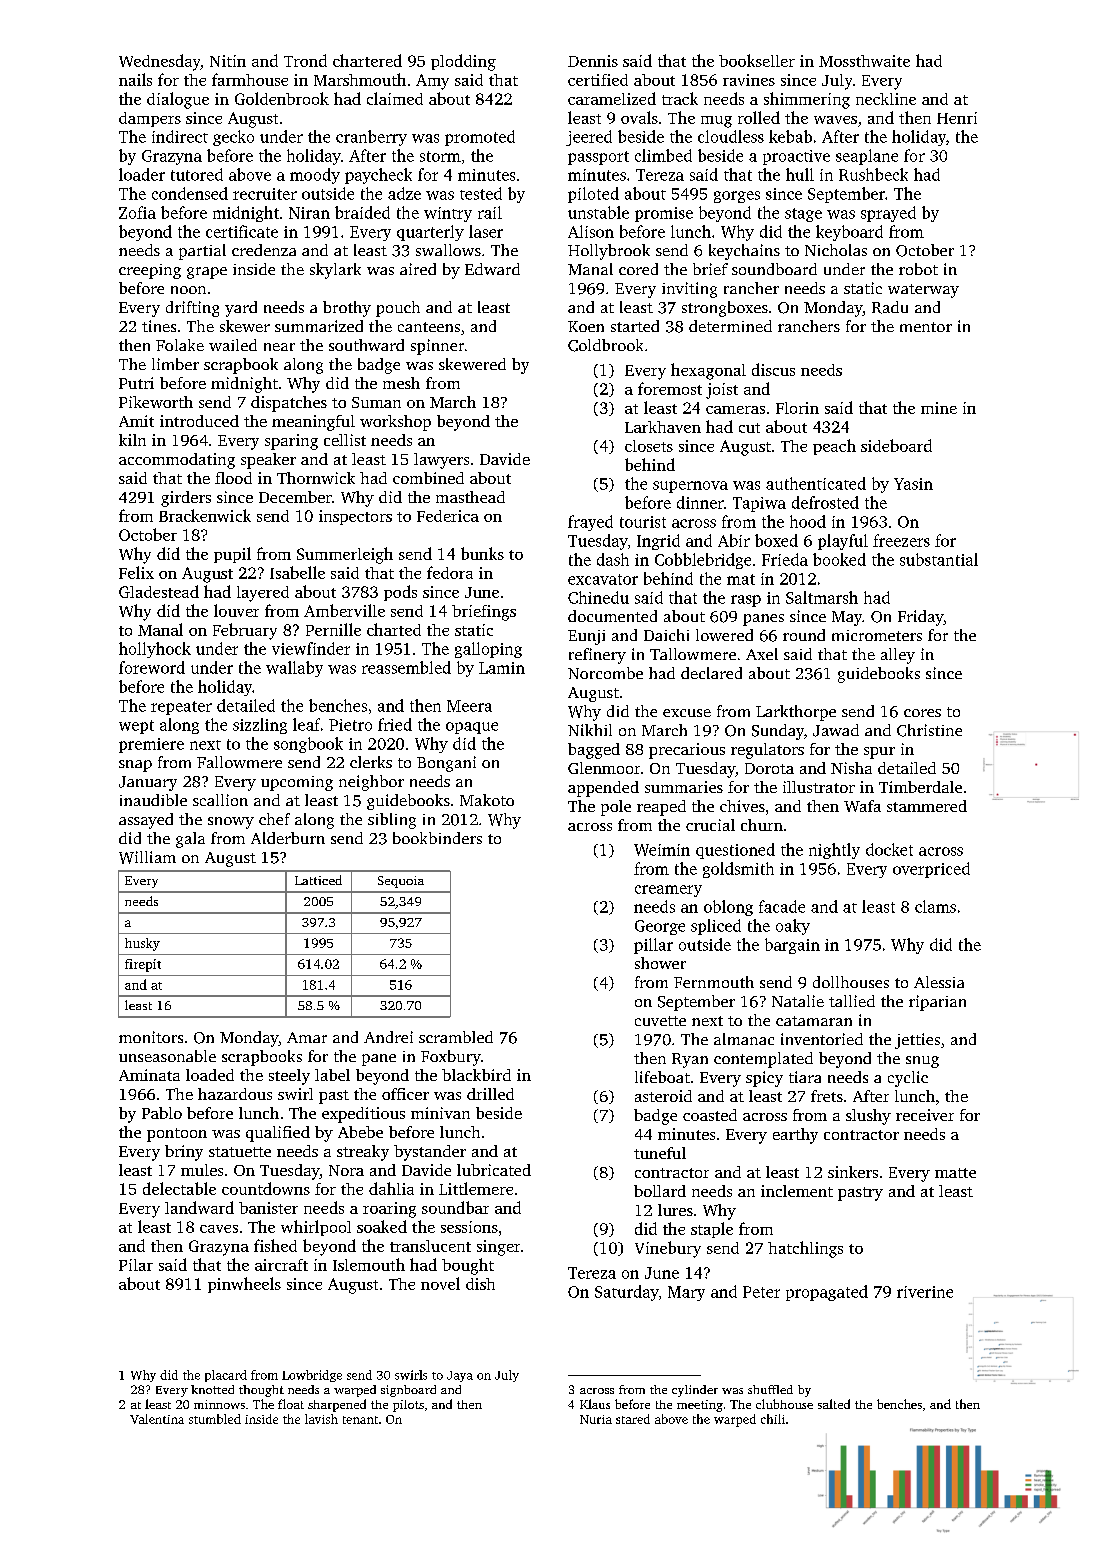 This screenshot has height=1556, width=1100. What do you see at coordinates (593, 61) in the screenshot?
I see `Dennis` at bounding box center [593, 61].
